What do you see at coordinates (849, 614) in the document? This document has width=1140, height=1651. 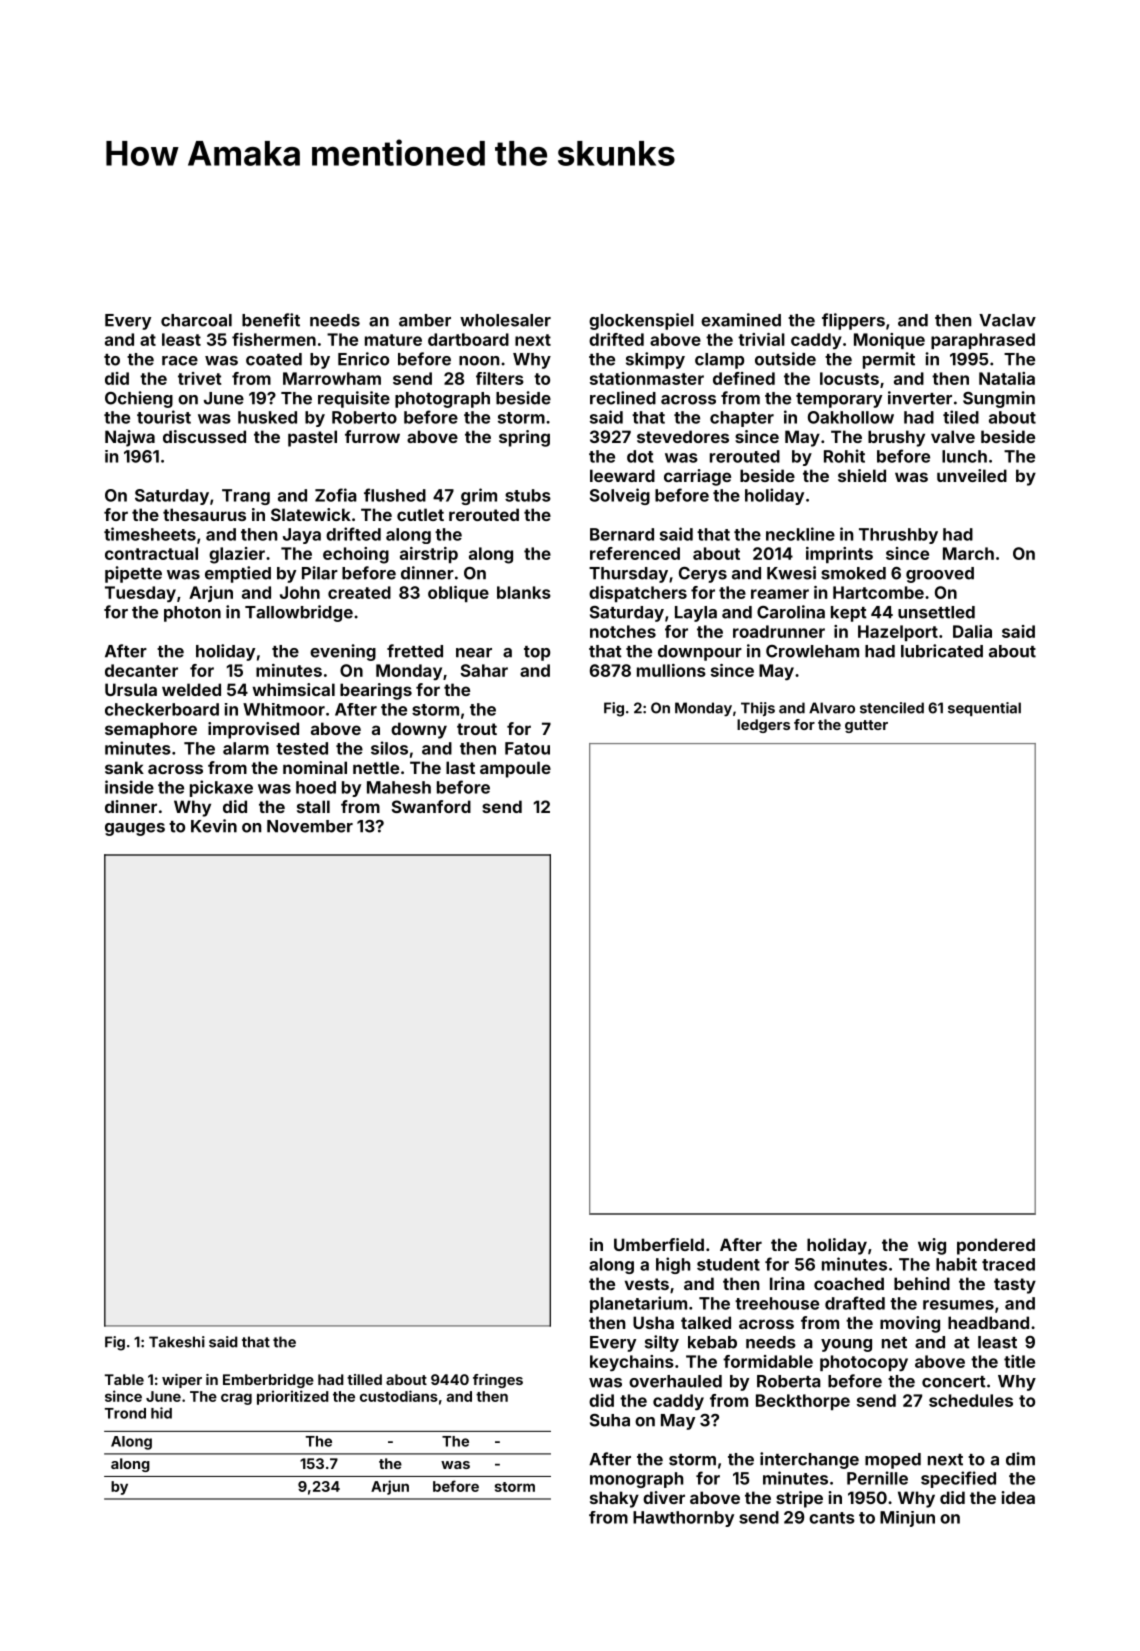 I see `kept` at bounding box center [849, 614].
